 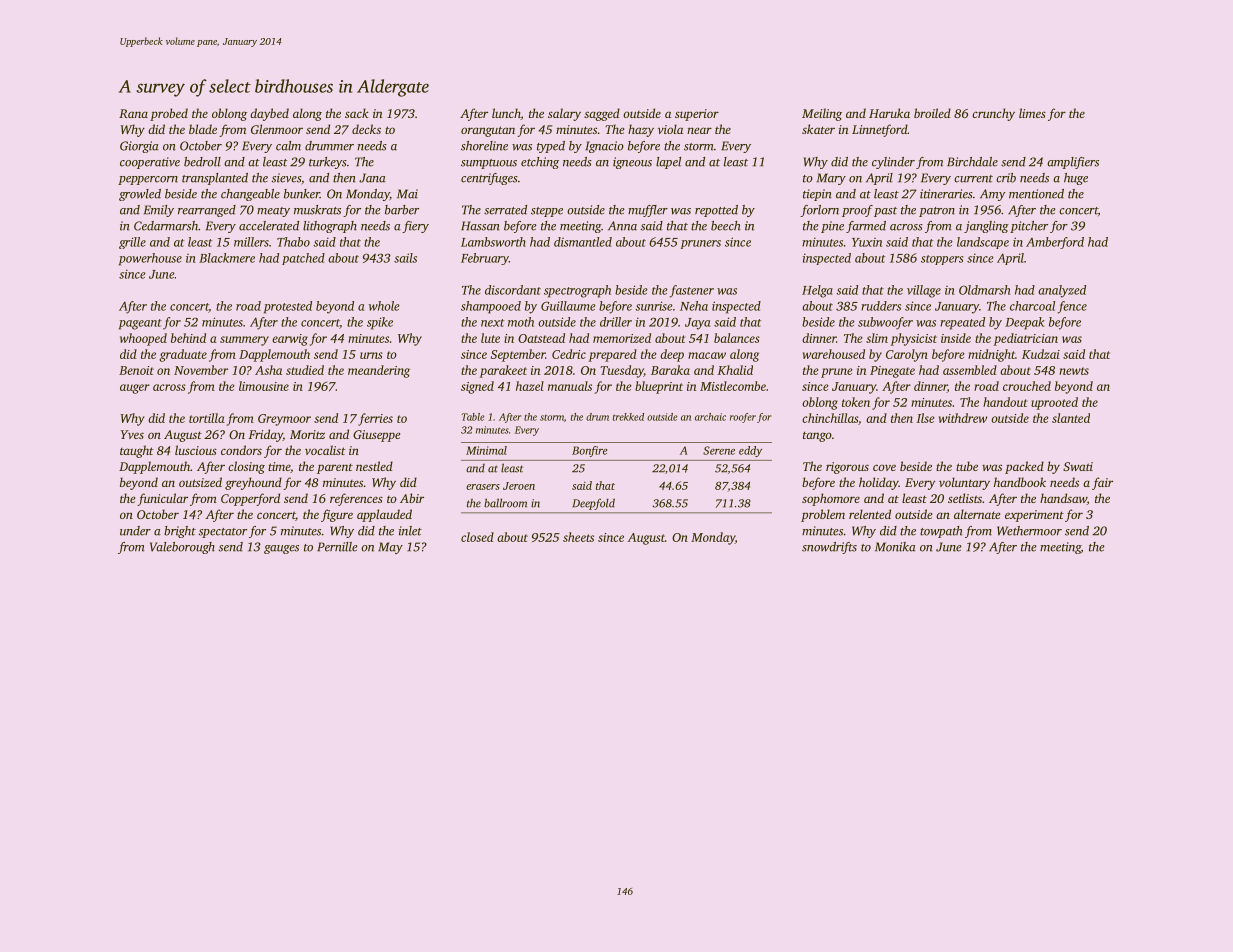 What do you see at coordinates (169, 114) in the screenshot?
I see `probed` at bounding box center [169, 114].
